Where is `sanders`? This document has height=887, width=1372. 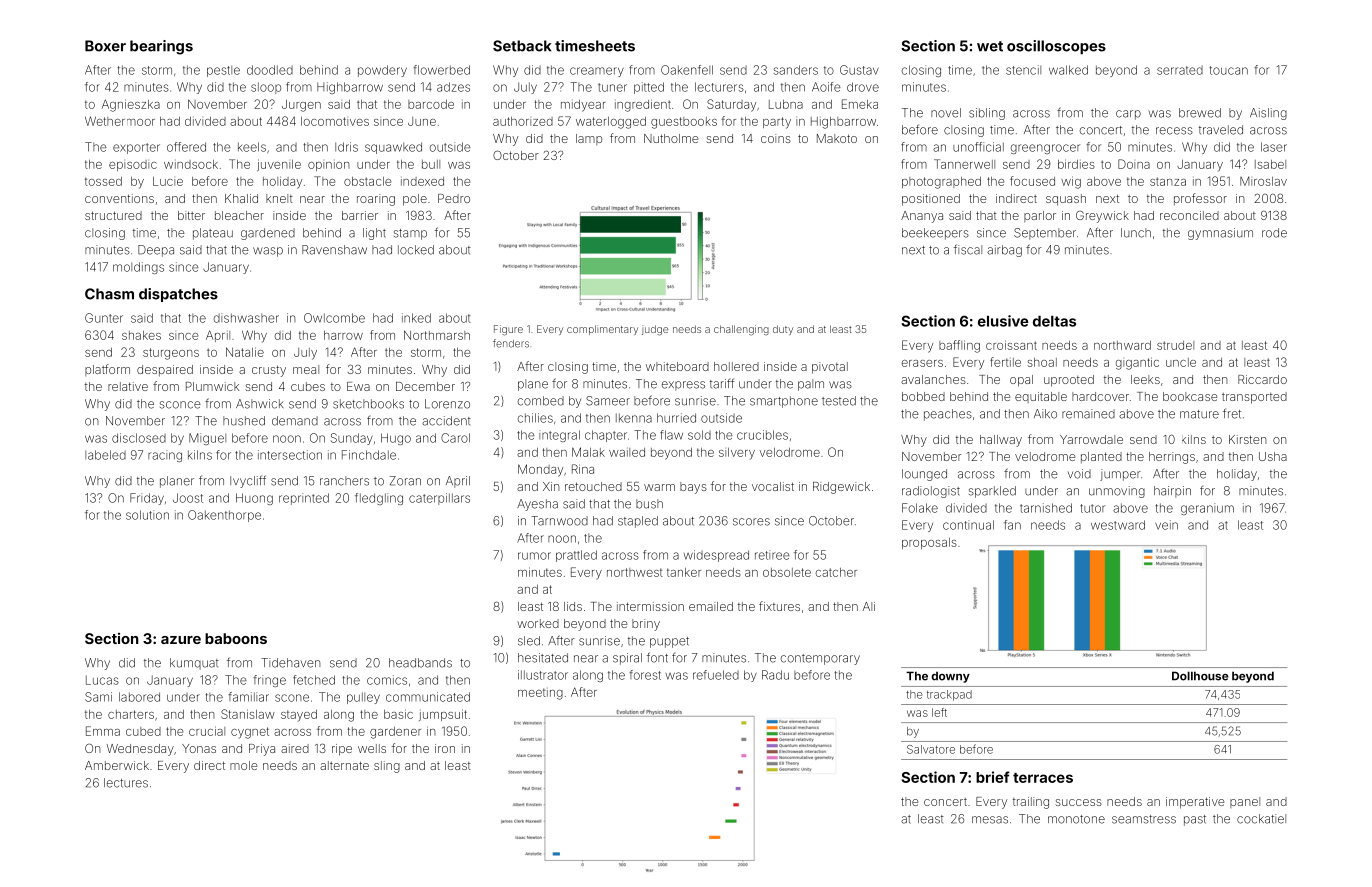 sanders is located at coordinates (796, 70).
